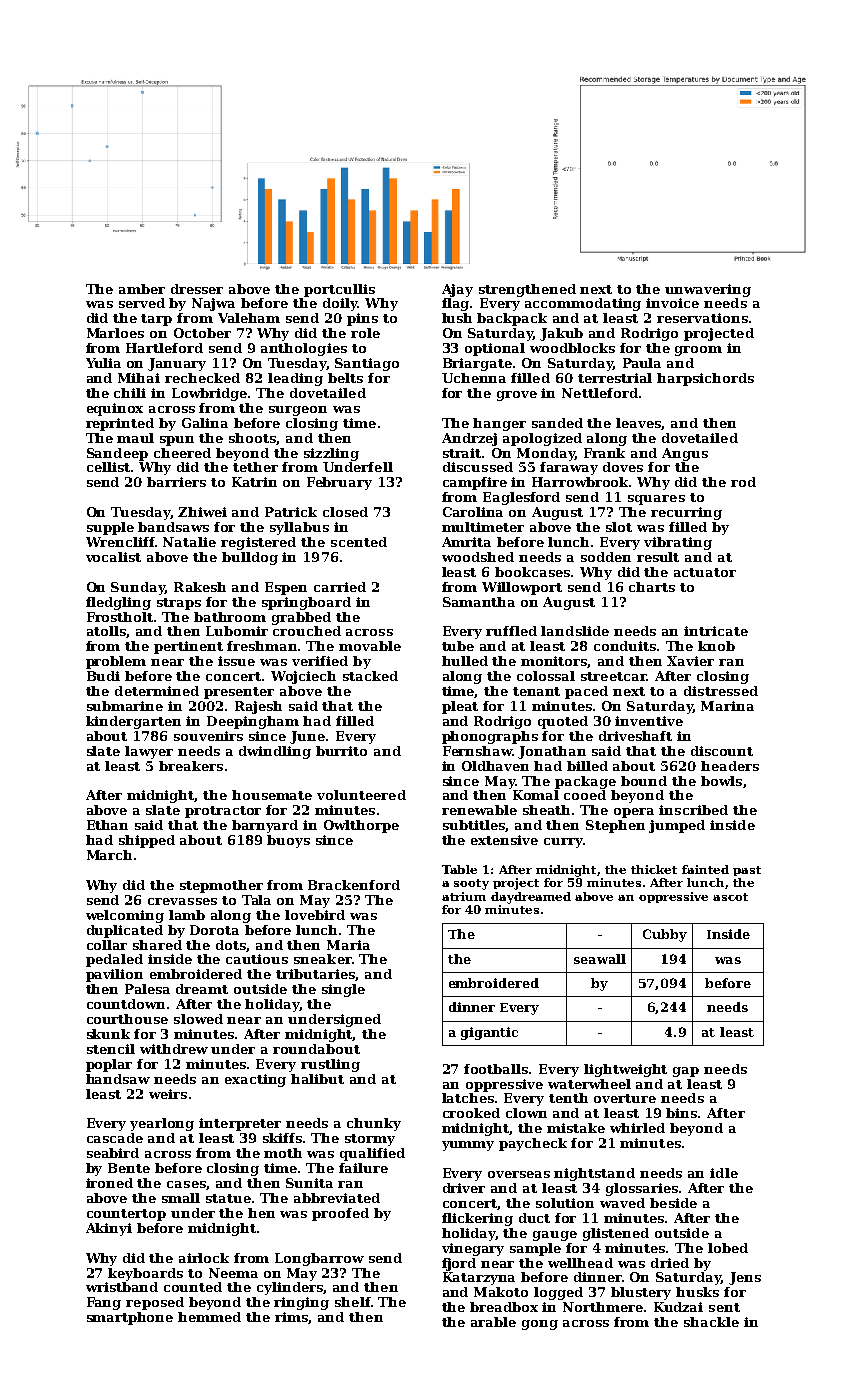 The image size is (849, 1400). Describe the element at coordinates (581, 482) in the document. I see `Harrowbrook` at that location.
